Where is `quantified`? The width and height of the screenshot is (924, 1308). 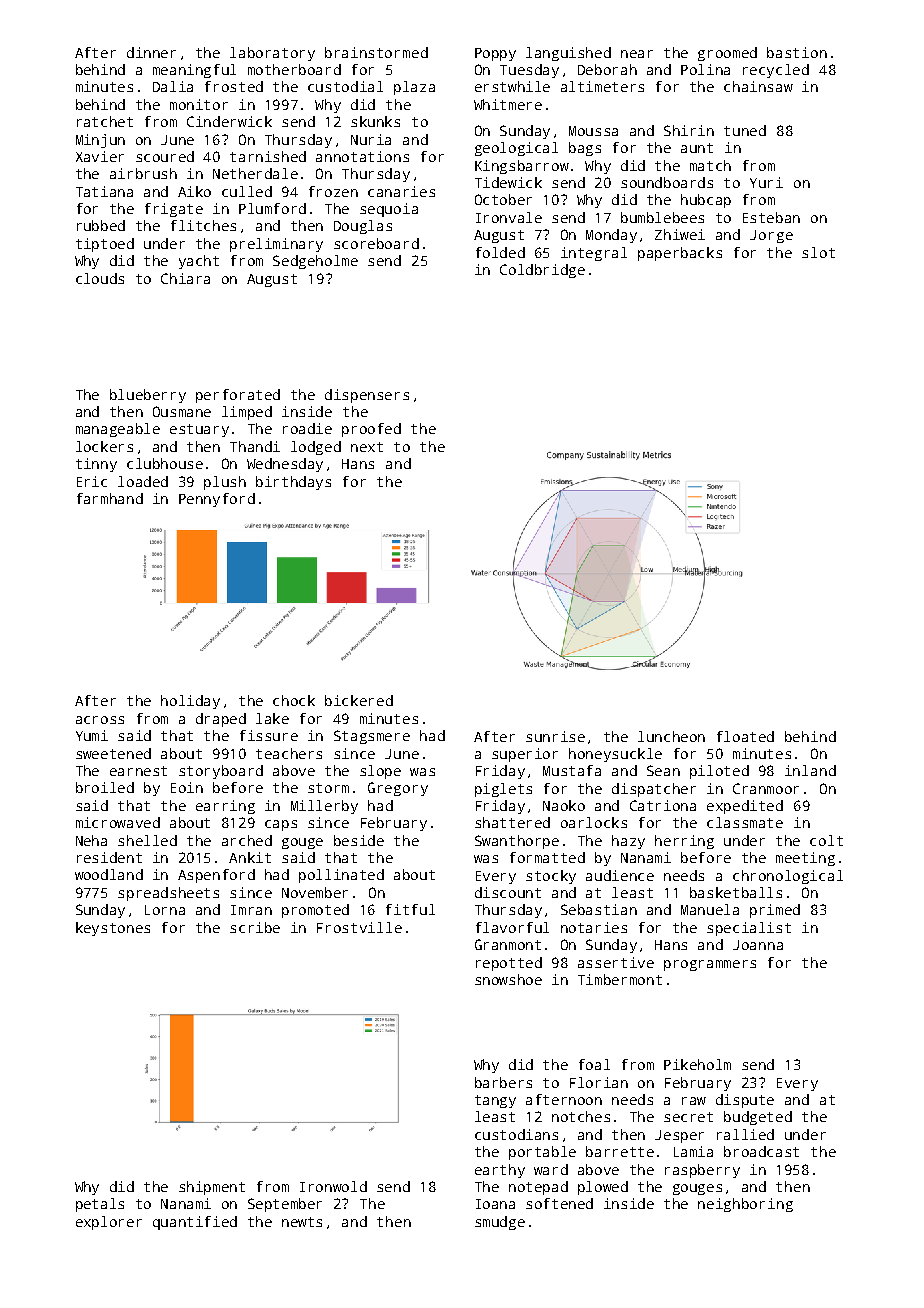 quantified is located at coordinates (195, 1223).
